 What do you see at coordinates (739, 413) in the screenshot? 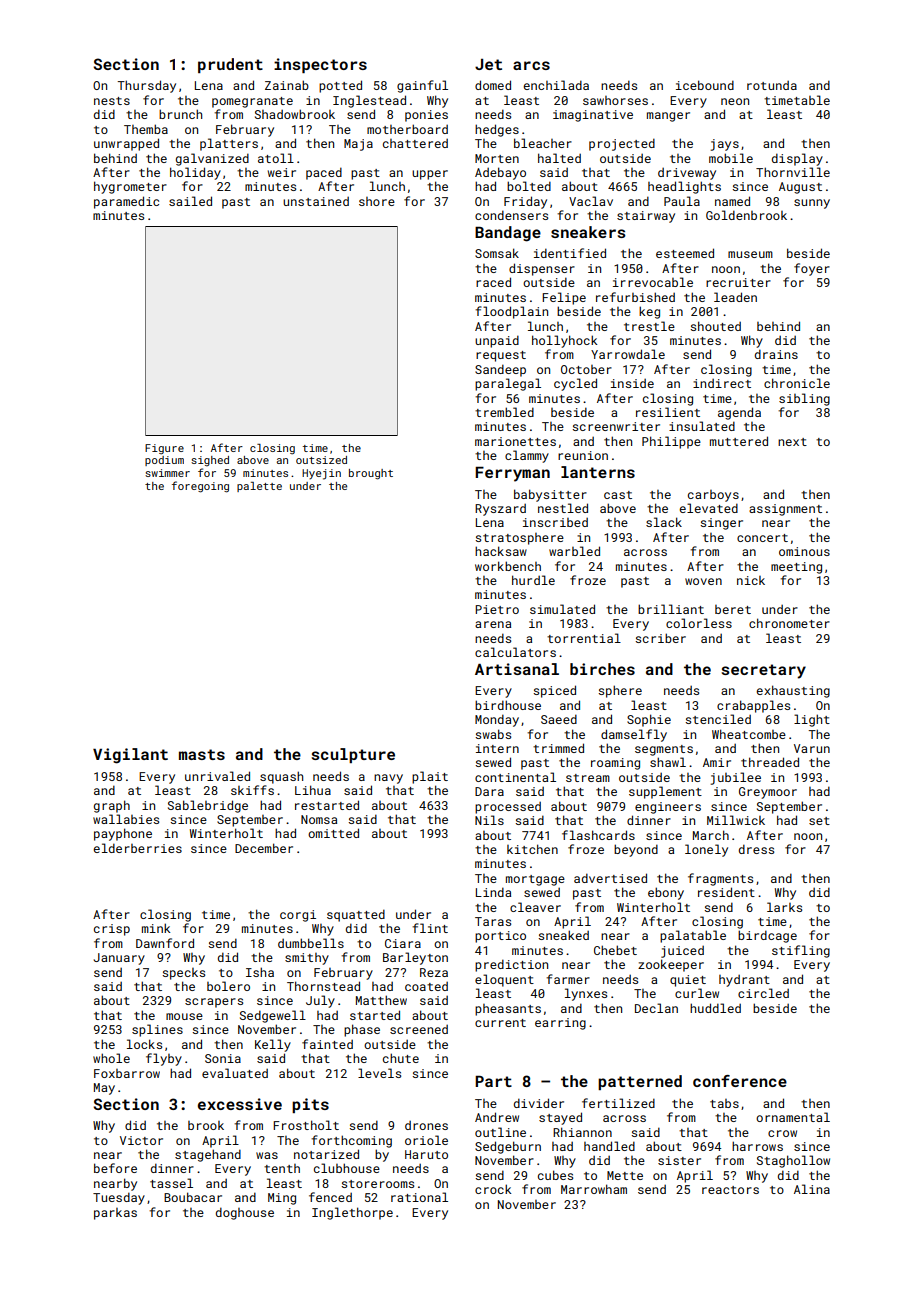
I see `agenda` at bounding box center [739, 413].
